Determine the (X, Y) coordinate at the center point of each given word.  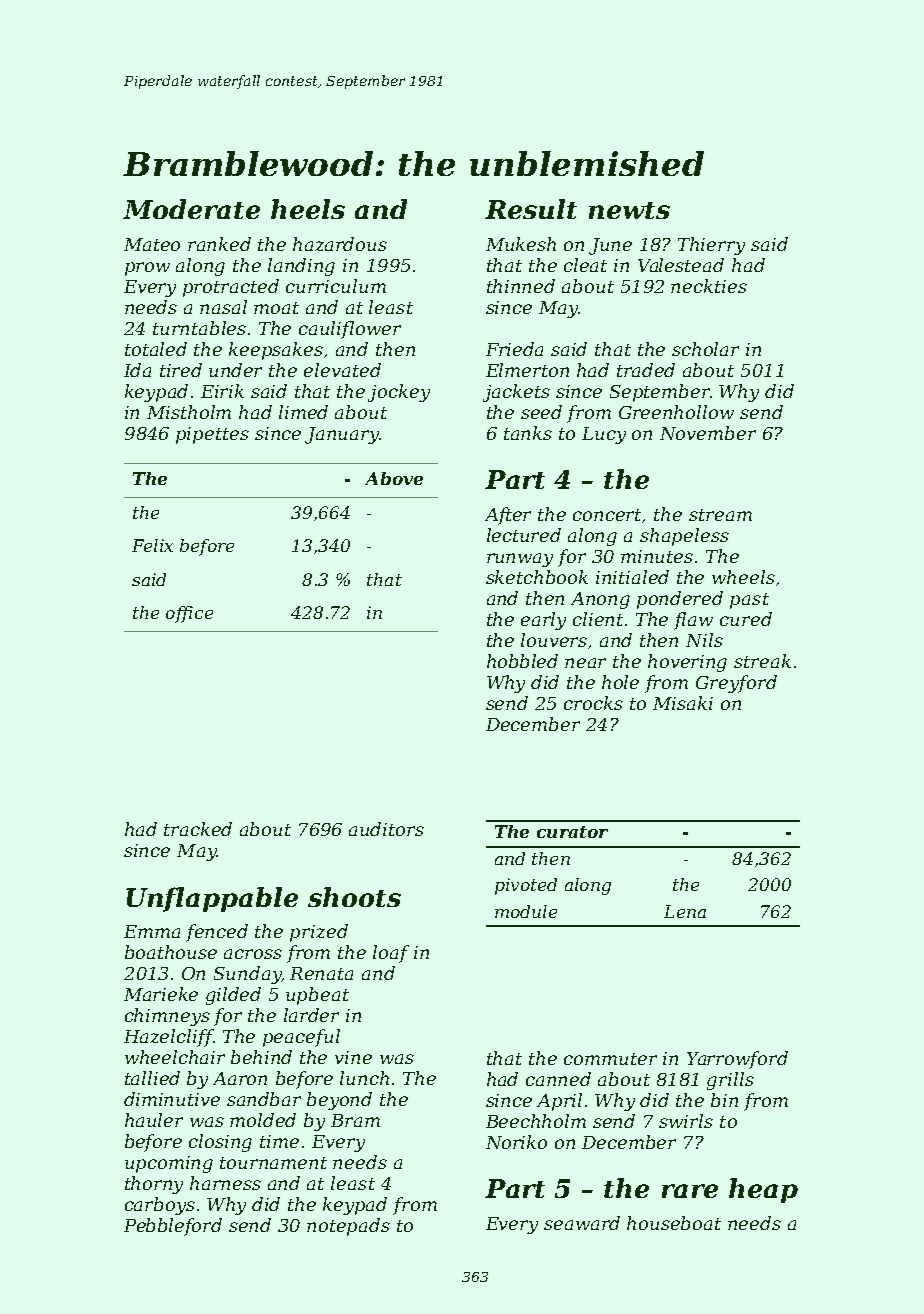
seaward (582, 1223)
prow (147, 269)
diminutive (172, 1099)
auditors (386, 829)
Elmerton (527, 370)
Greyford (736, 684)
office (189, 614)
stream (720, 515)
